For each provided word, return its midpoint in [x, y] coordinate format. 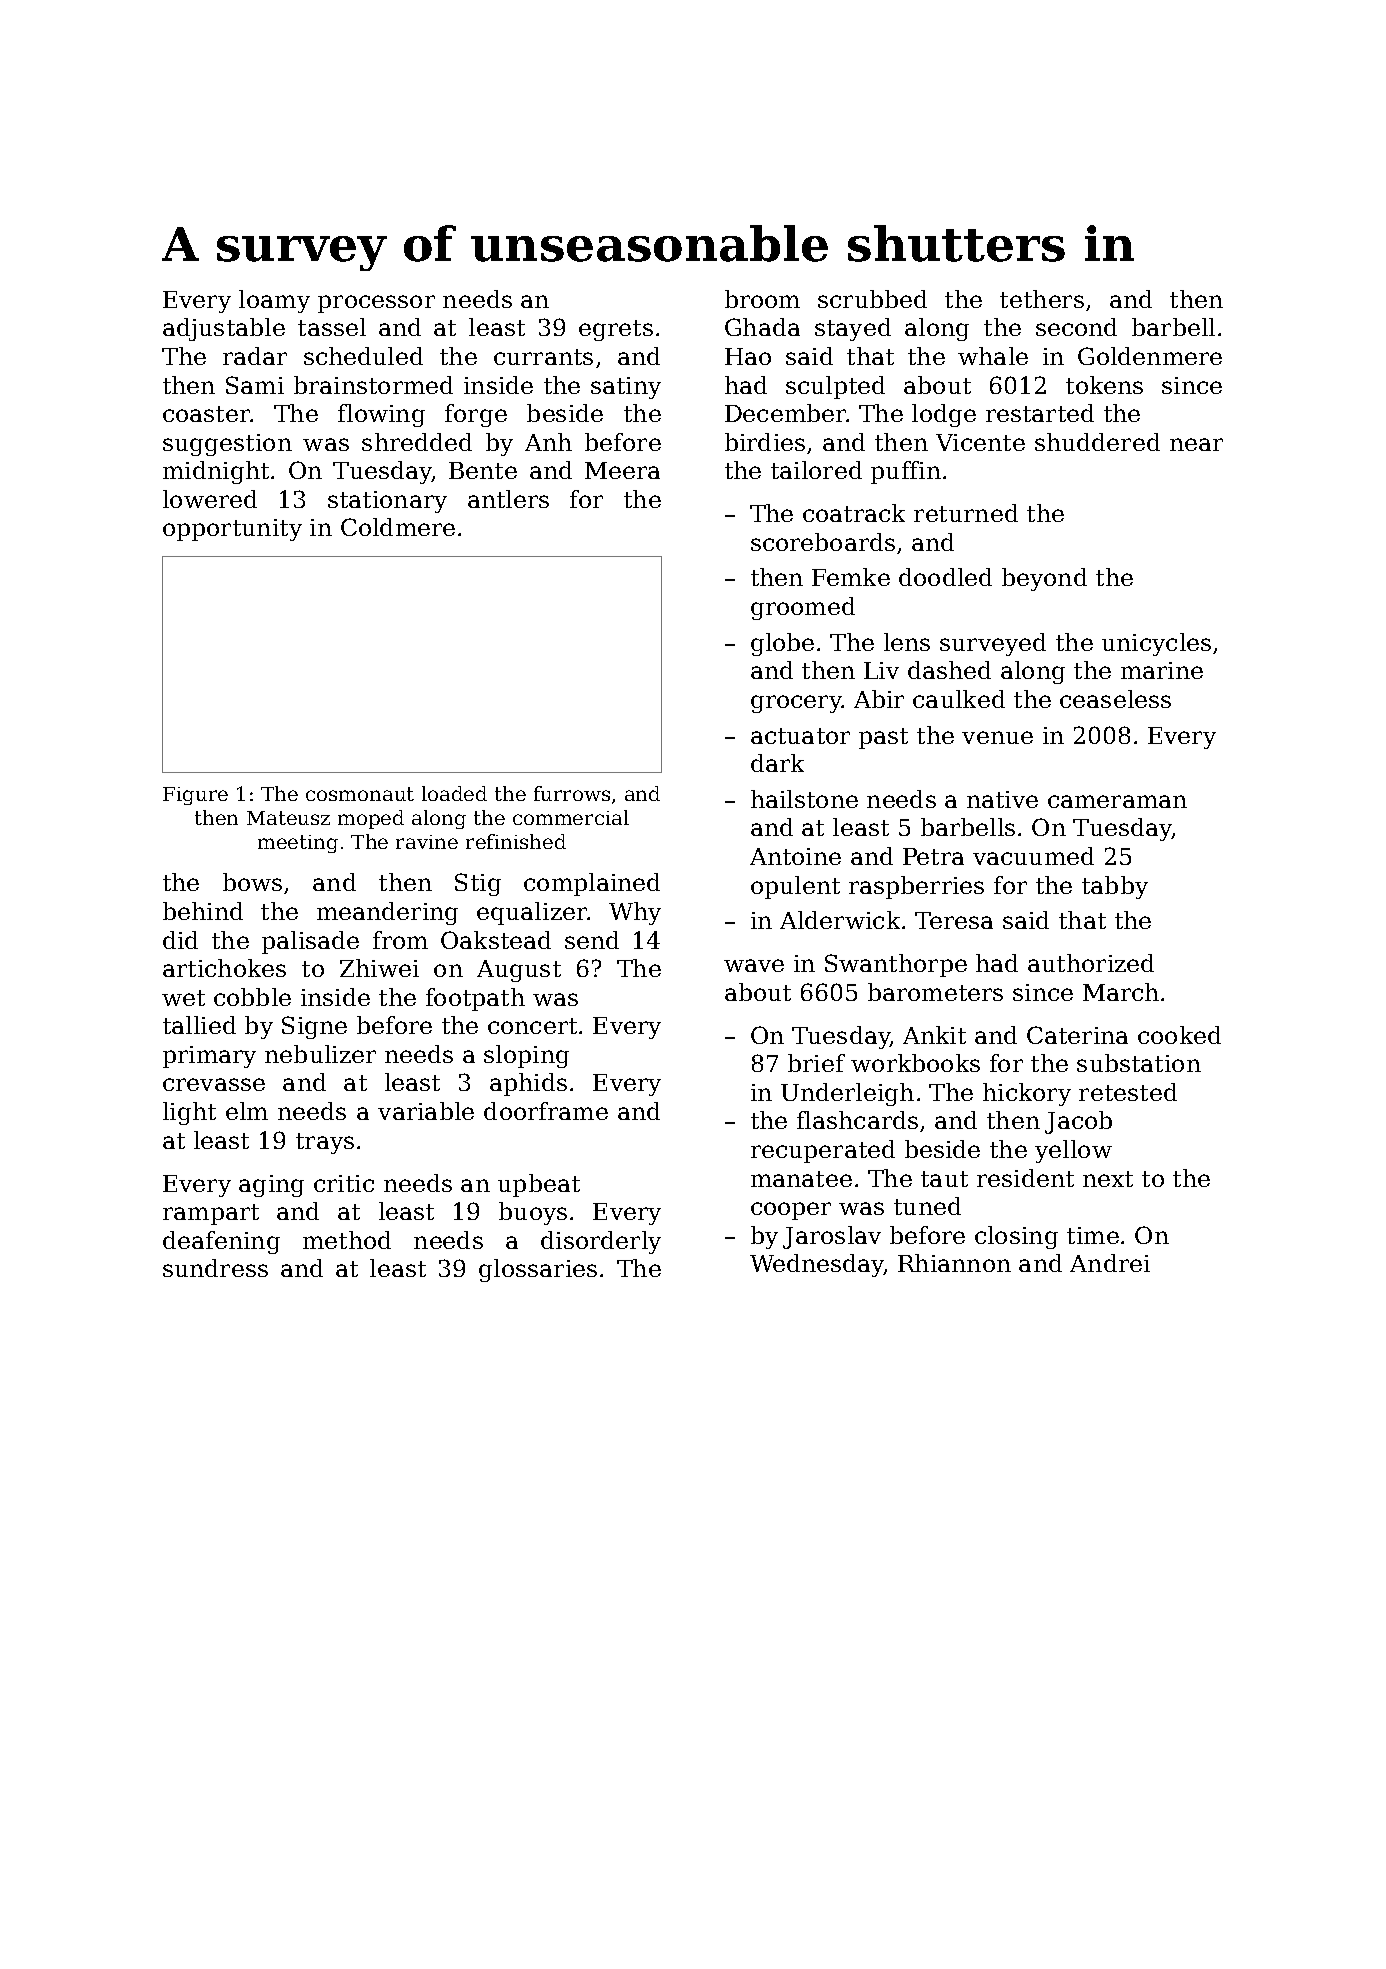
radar [255, 356]
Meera [622, 470]
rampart [211, 1214]
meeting [298, 844]
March [1121, 992]
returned [966, 513]
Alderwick [840, 920]
